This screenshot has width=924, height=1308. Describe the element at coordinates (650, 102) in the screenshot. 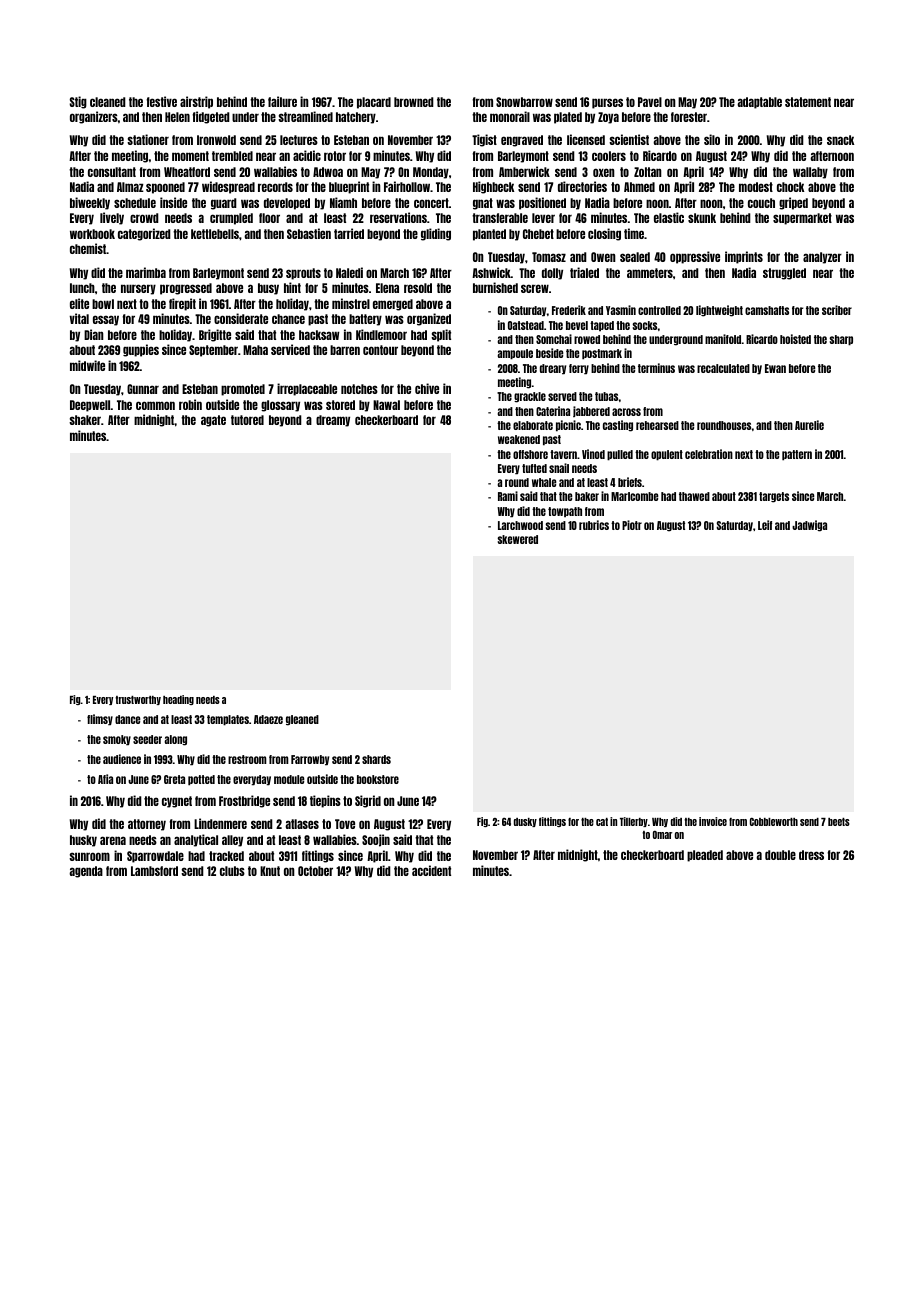

I see `Pavel` at that location.
